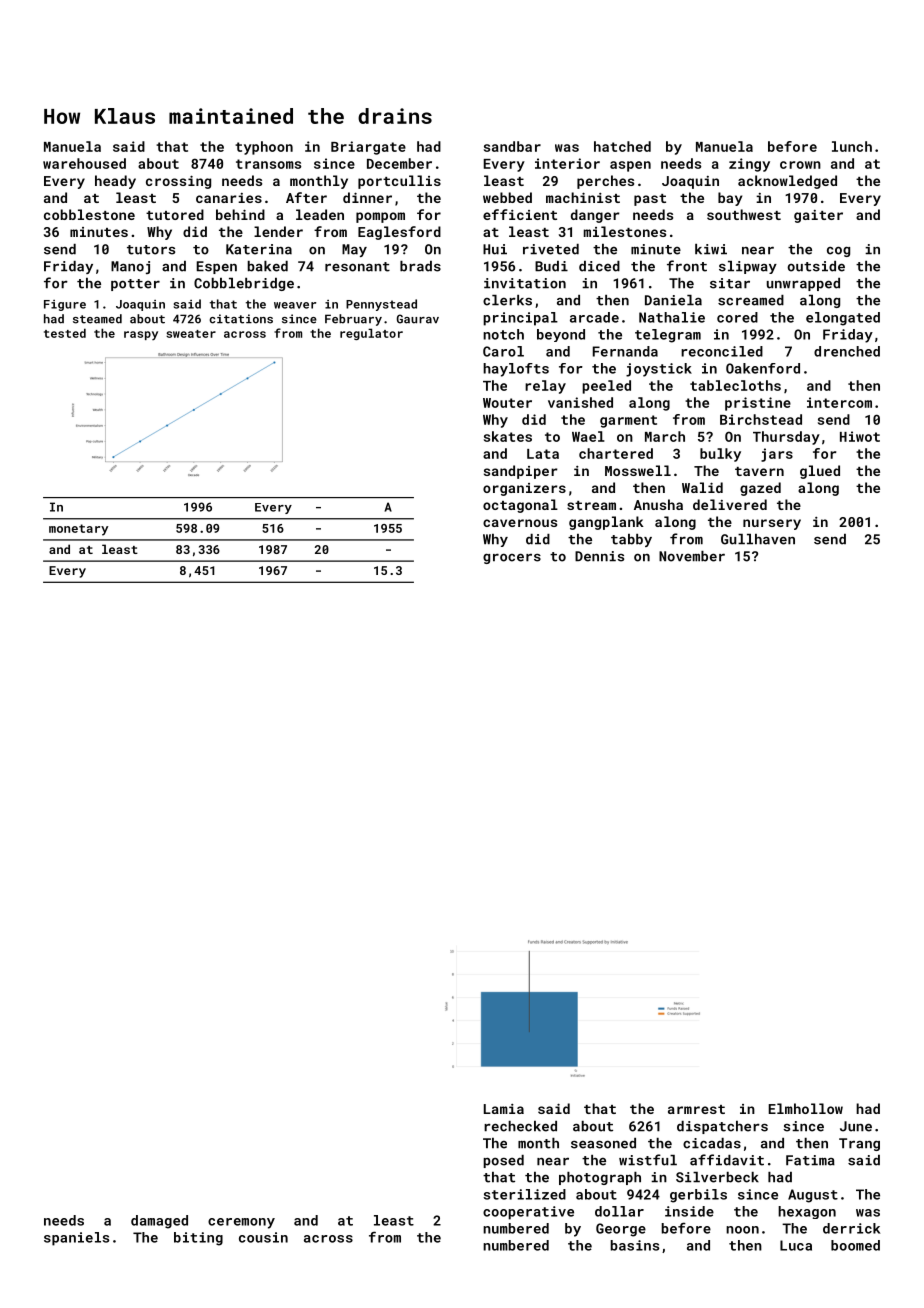 Image resolution: width=924 pixels, height=1308 pixels. What do you see at coordinates (418, 319) in the document?
I see `Gaurav` at bounding box center [418, 319].
